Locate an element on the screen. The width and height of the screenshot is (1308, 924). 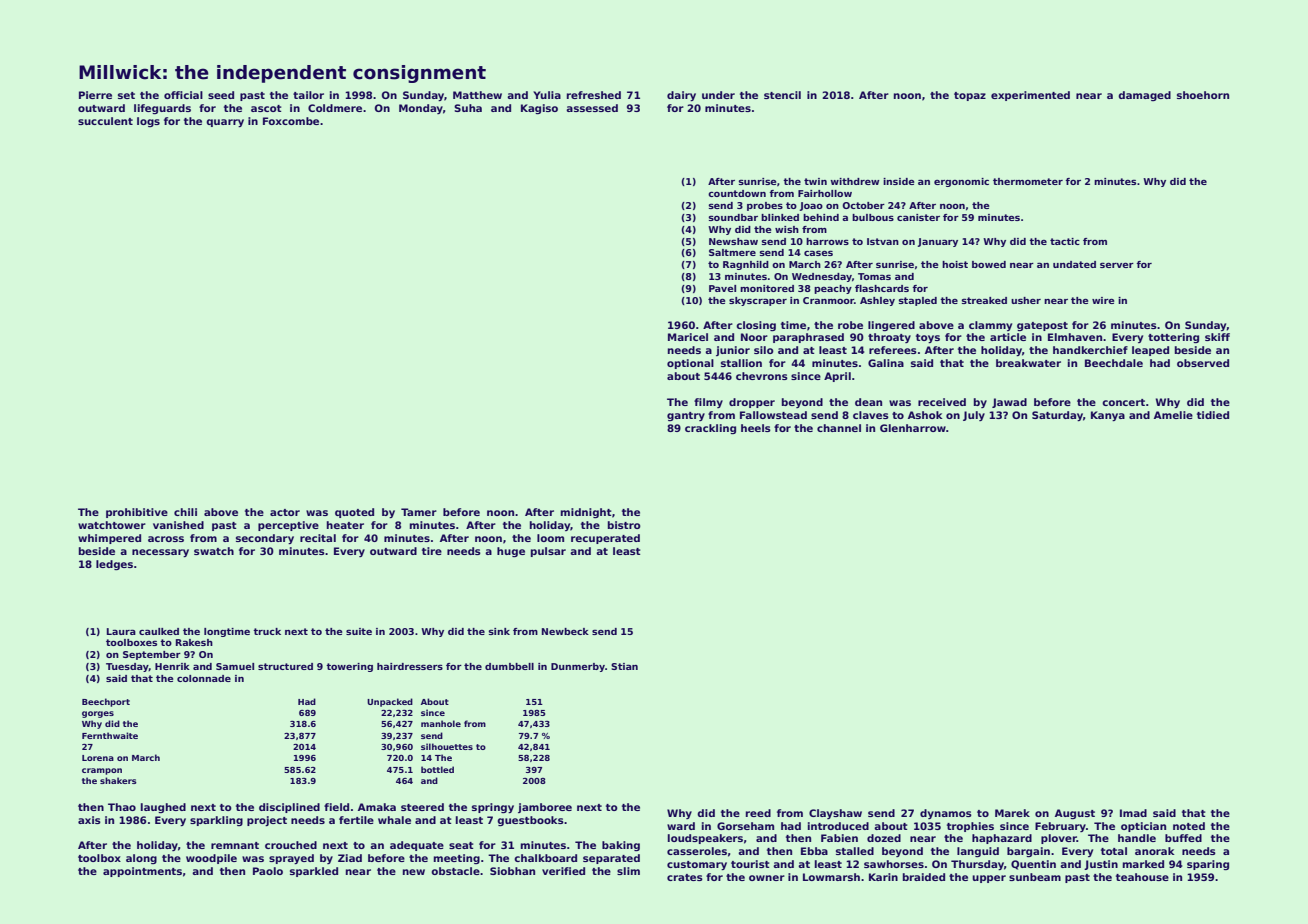
skiff is located at coordinates (1217, 337).
